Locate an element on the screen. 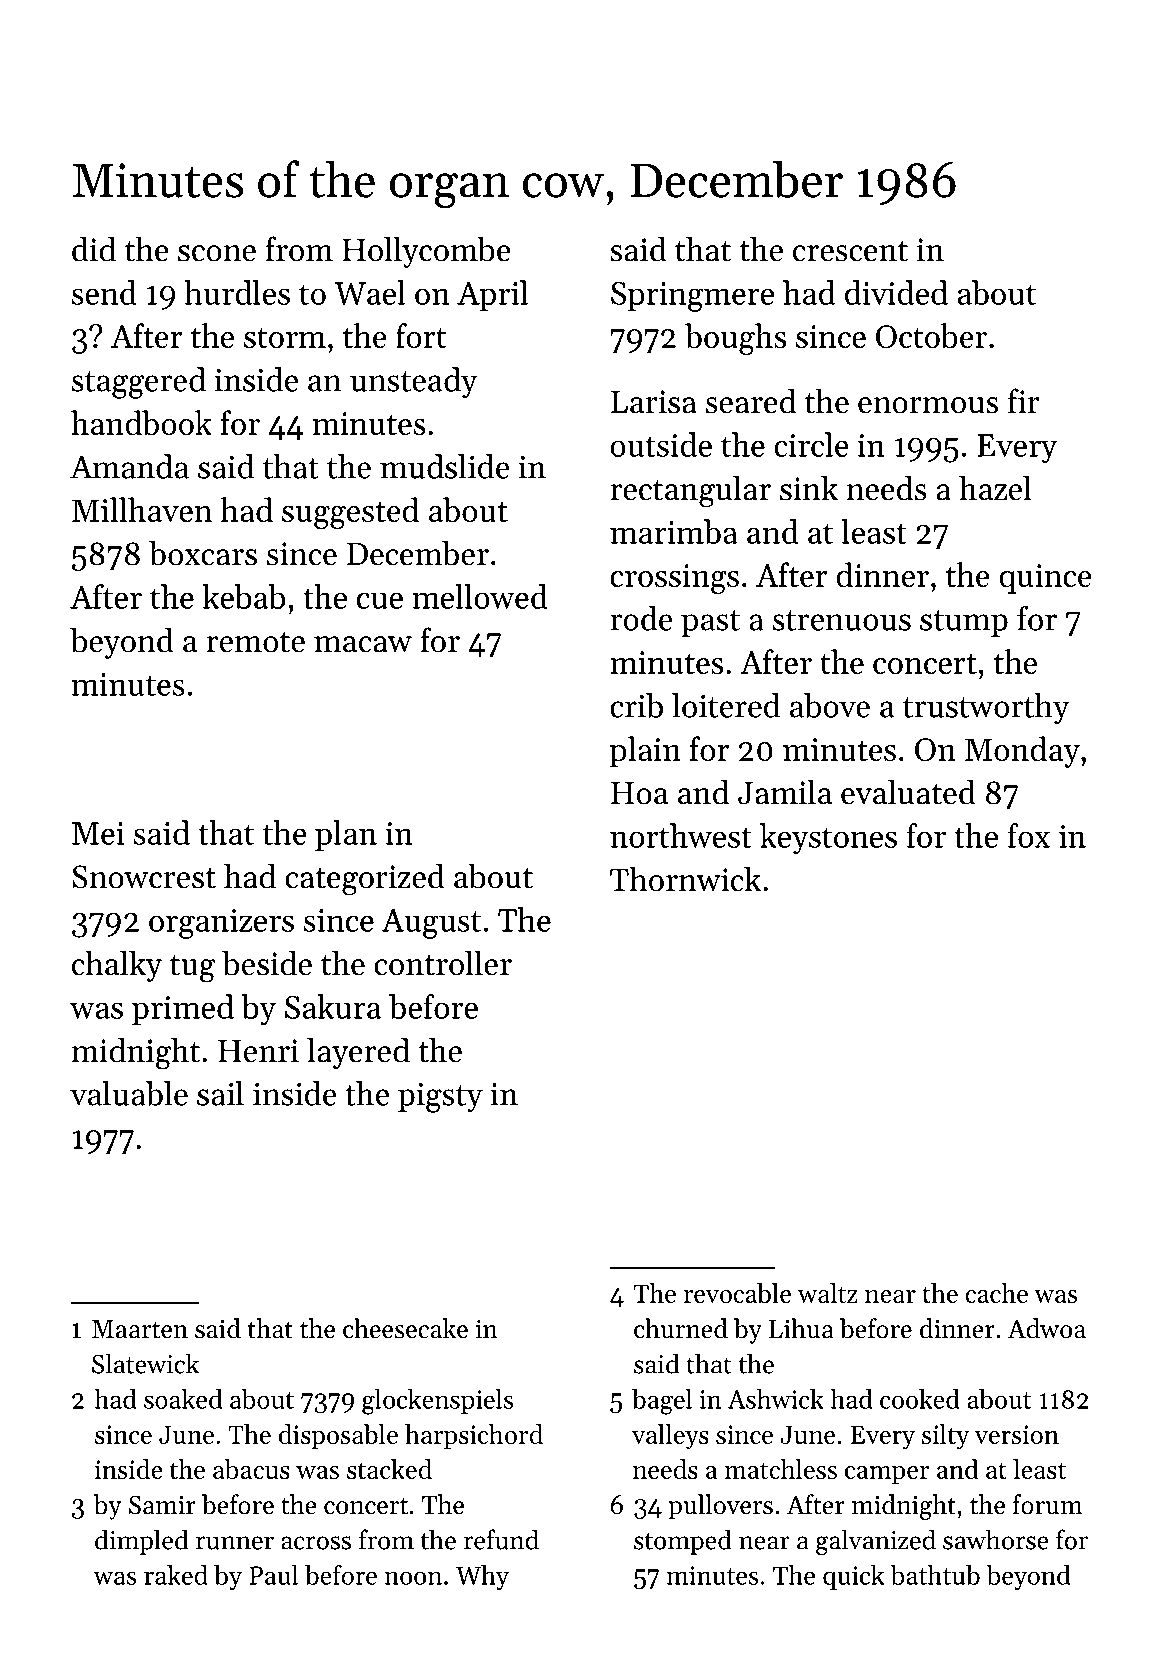 The height and width of the screenshot is (1654, 1165). waltz is located at coordinates (828, 1293).
